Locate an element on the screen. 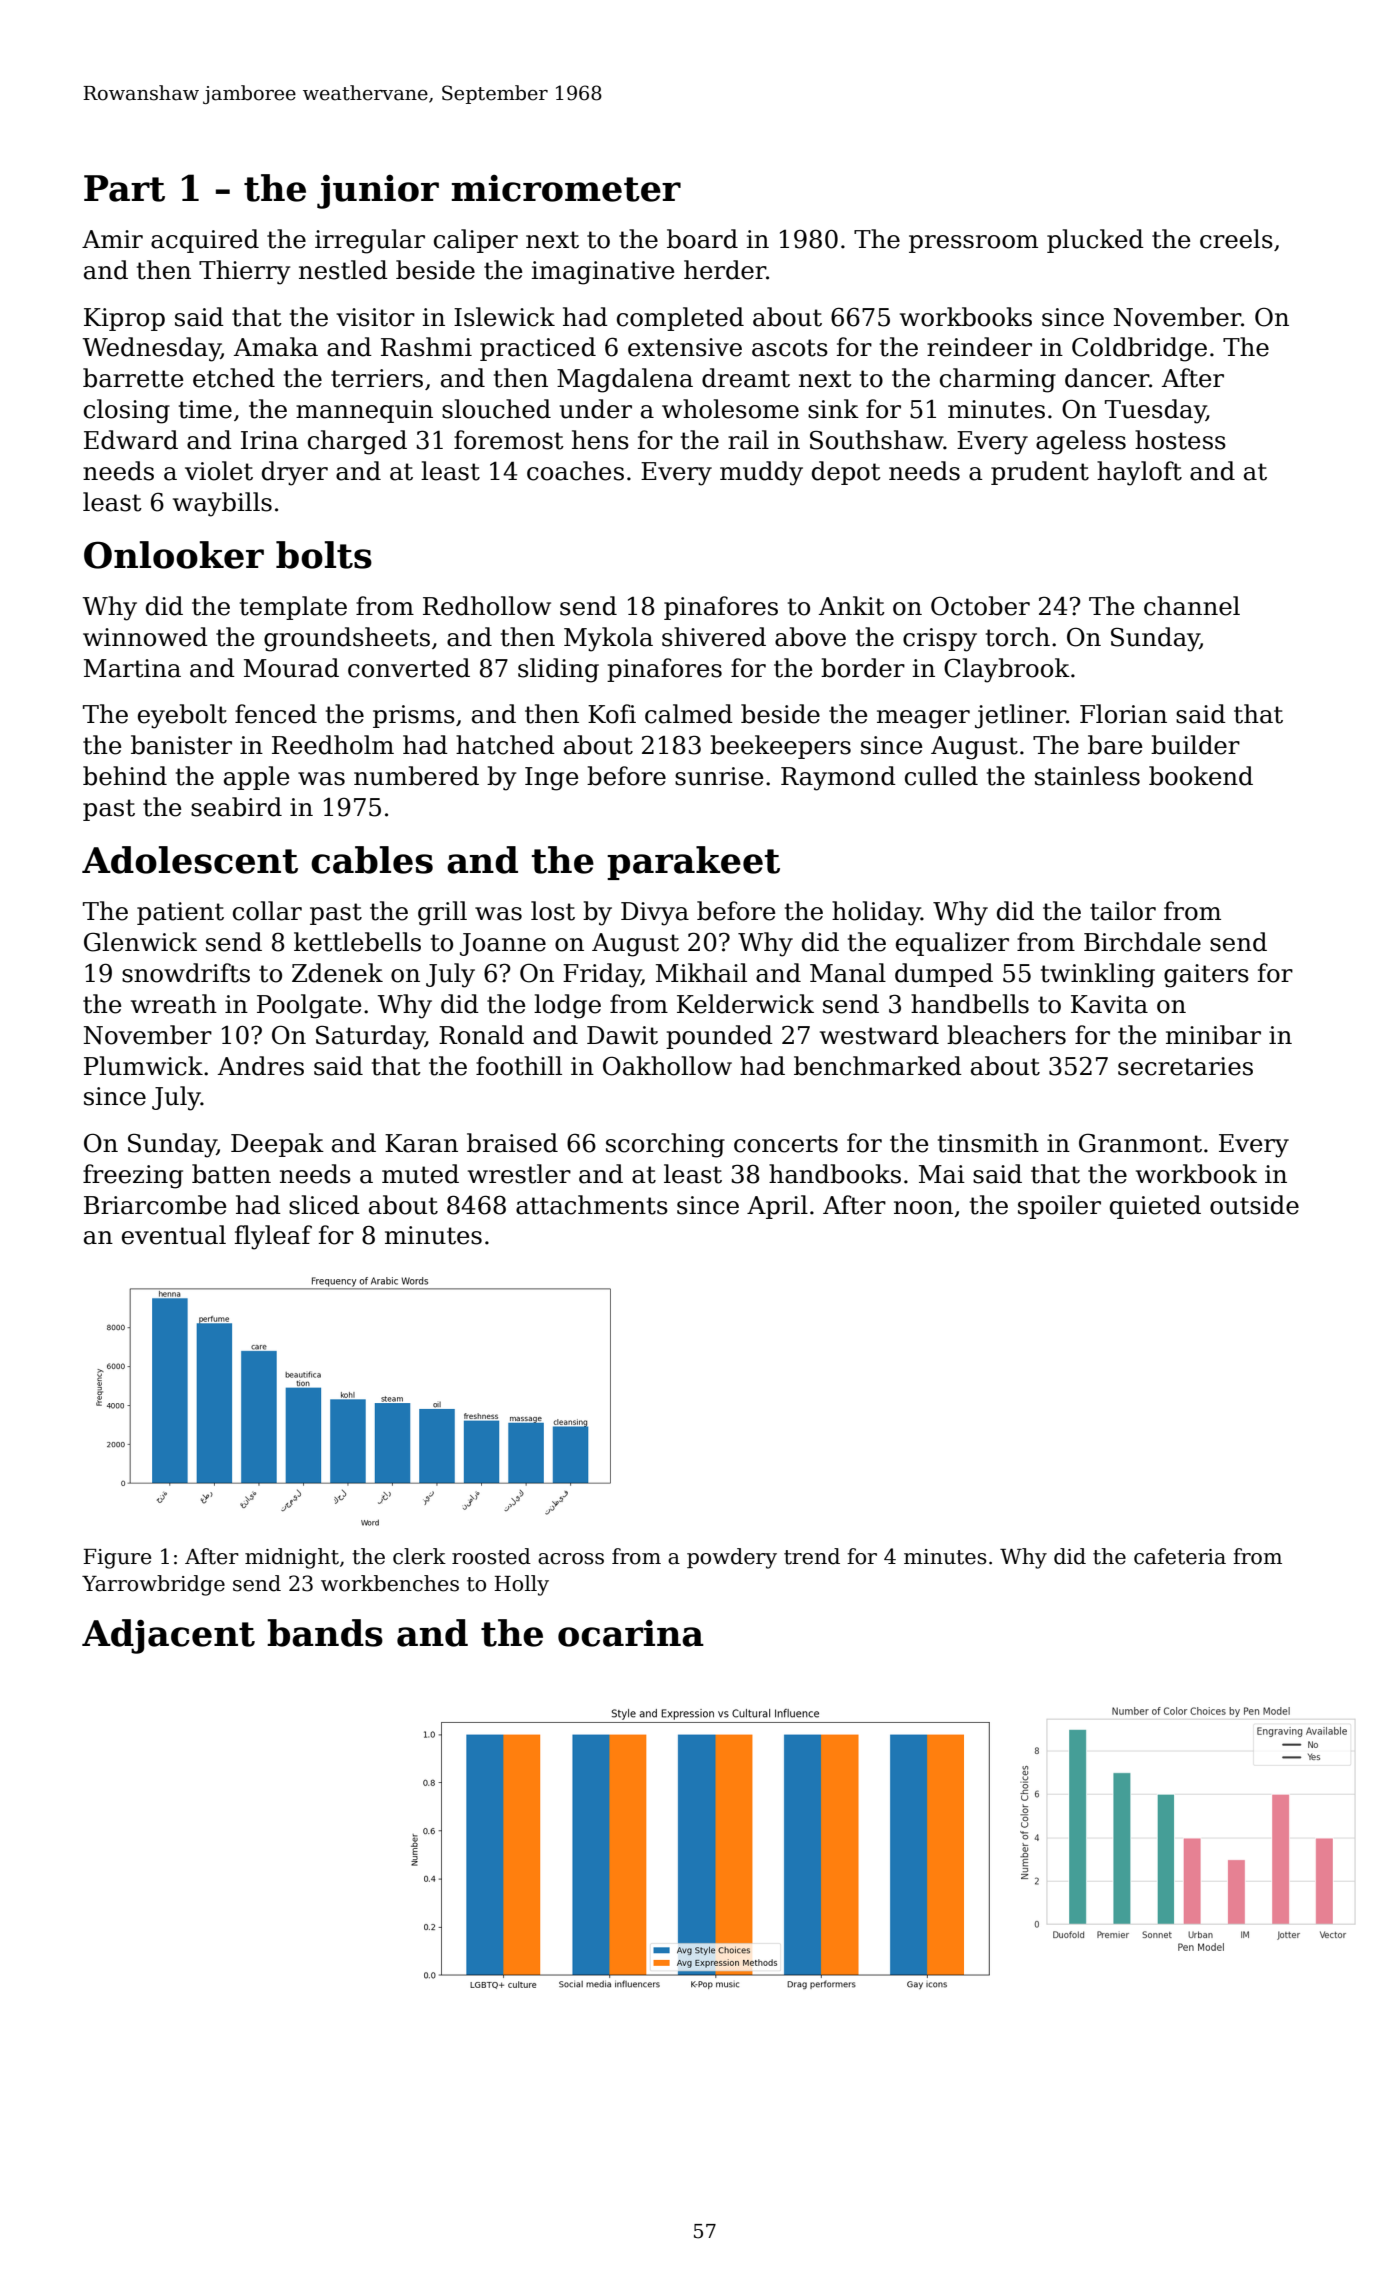 The height and width of the screenshot is (2281, 1385). groundsheets is located at coordinates (347, 639).
